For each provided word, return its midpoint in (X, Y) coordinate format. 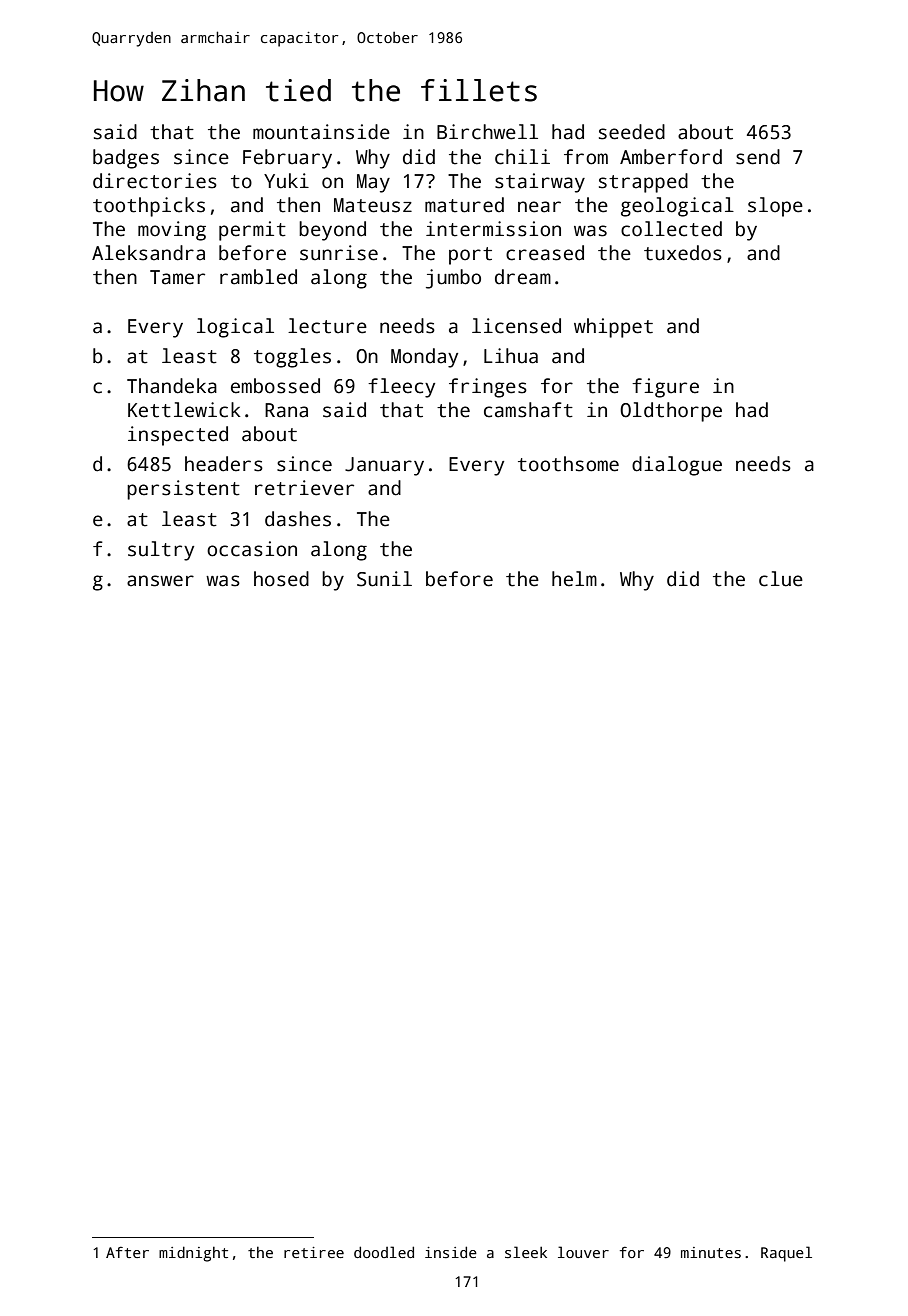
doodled (384, 1252)
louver (583, 1252)
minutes (711, 1252)
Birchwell (487, 132)
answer (160, 581)
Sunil (384, 579)
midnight (193, 1254)
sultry (161, 551)
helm (574, 579)
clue (781, 579)
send (758, 157)
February (287, 159)
